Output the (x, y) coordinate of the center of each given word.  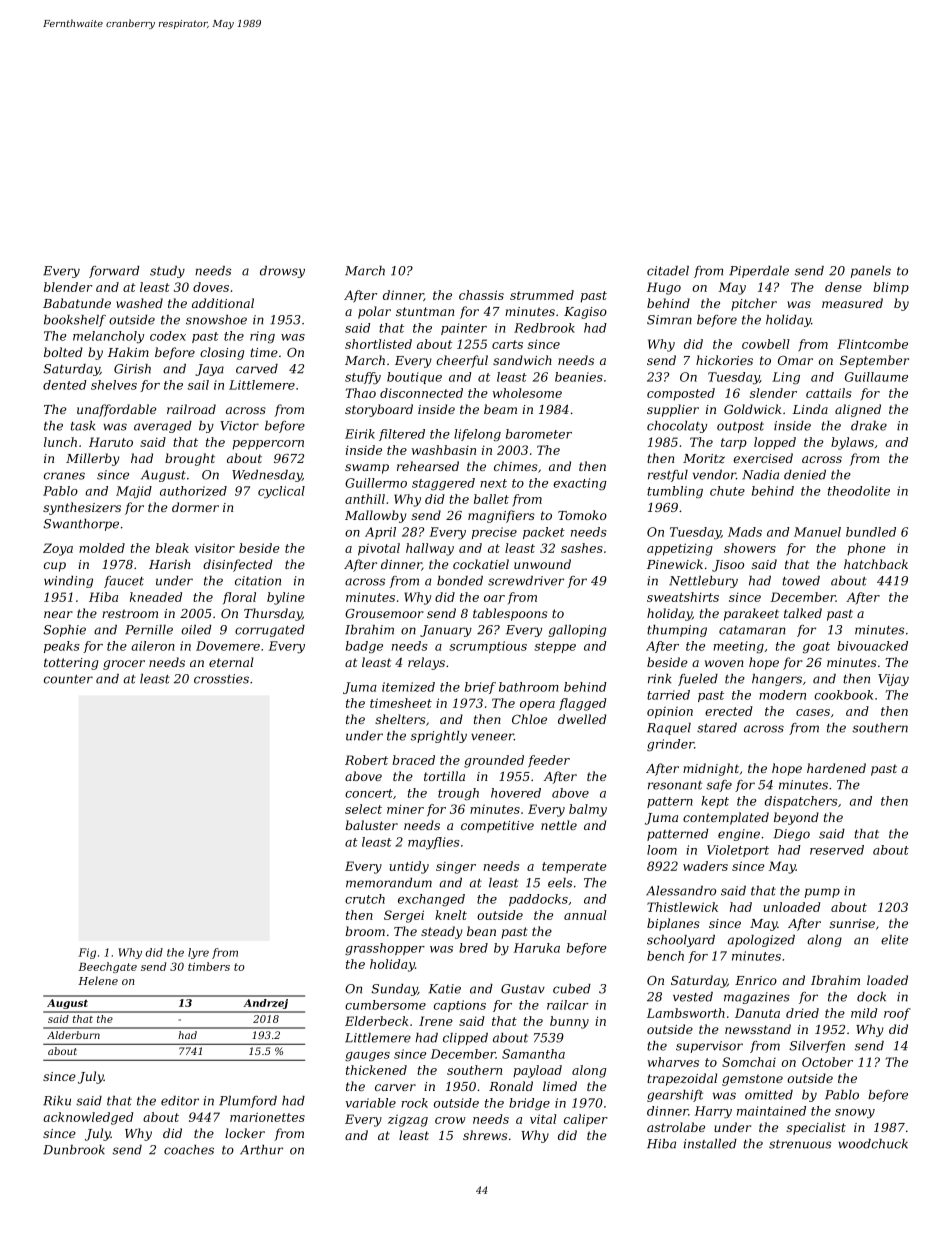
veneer (492, 737)
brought (190, 459)
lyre (198, 953)
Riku (57, 1101)
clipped (465, 1039)
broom (365, 931)
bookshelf (75, 321)
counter (68, 679)
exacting (580, 484)
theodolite (859, 491)
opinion (670, 713)
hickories (724, 360)
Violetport (738, 851)
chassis (481, 295)
